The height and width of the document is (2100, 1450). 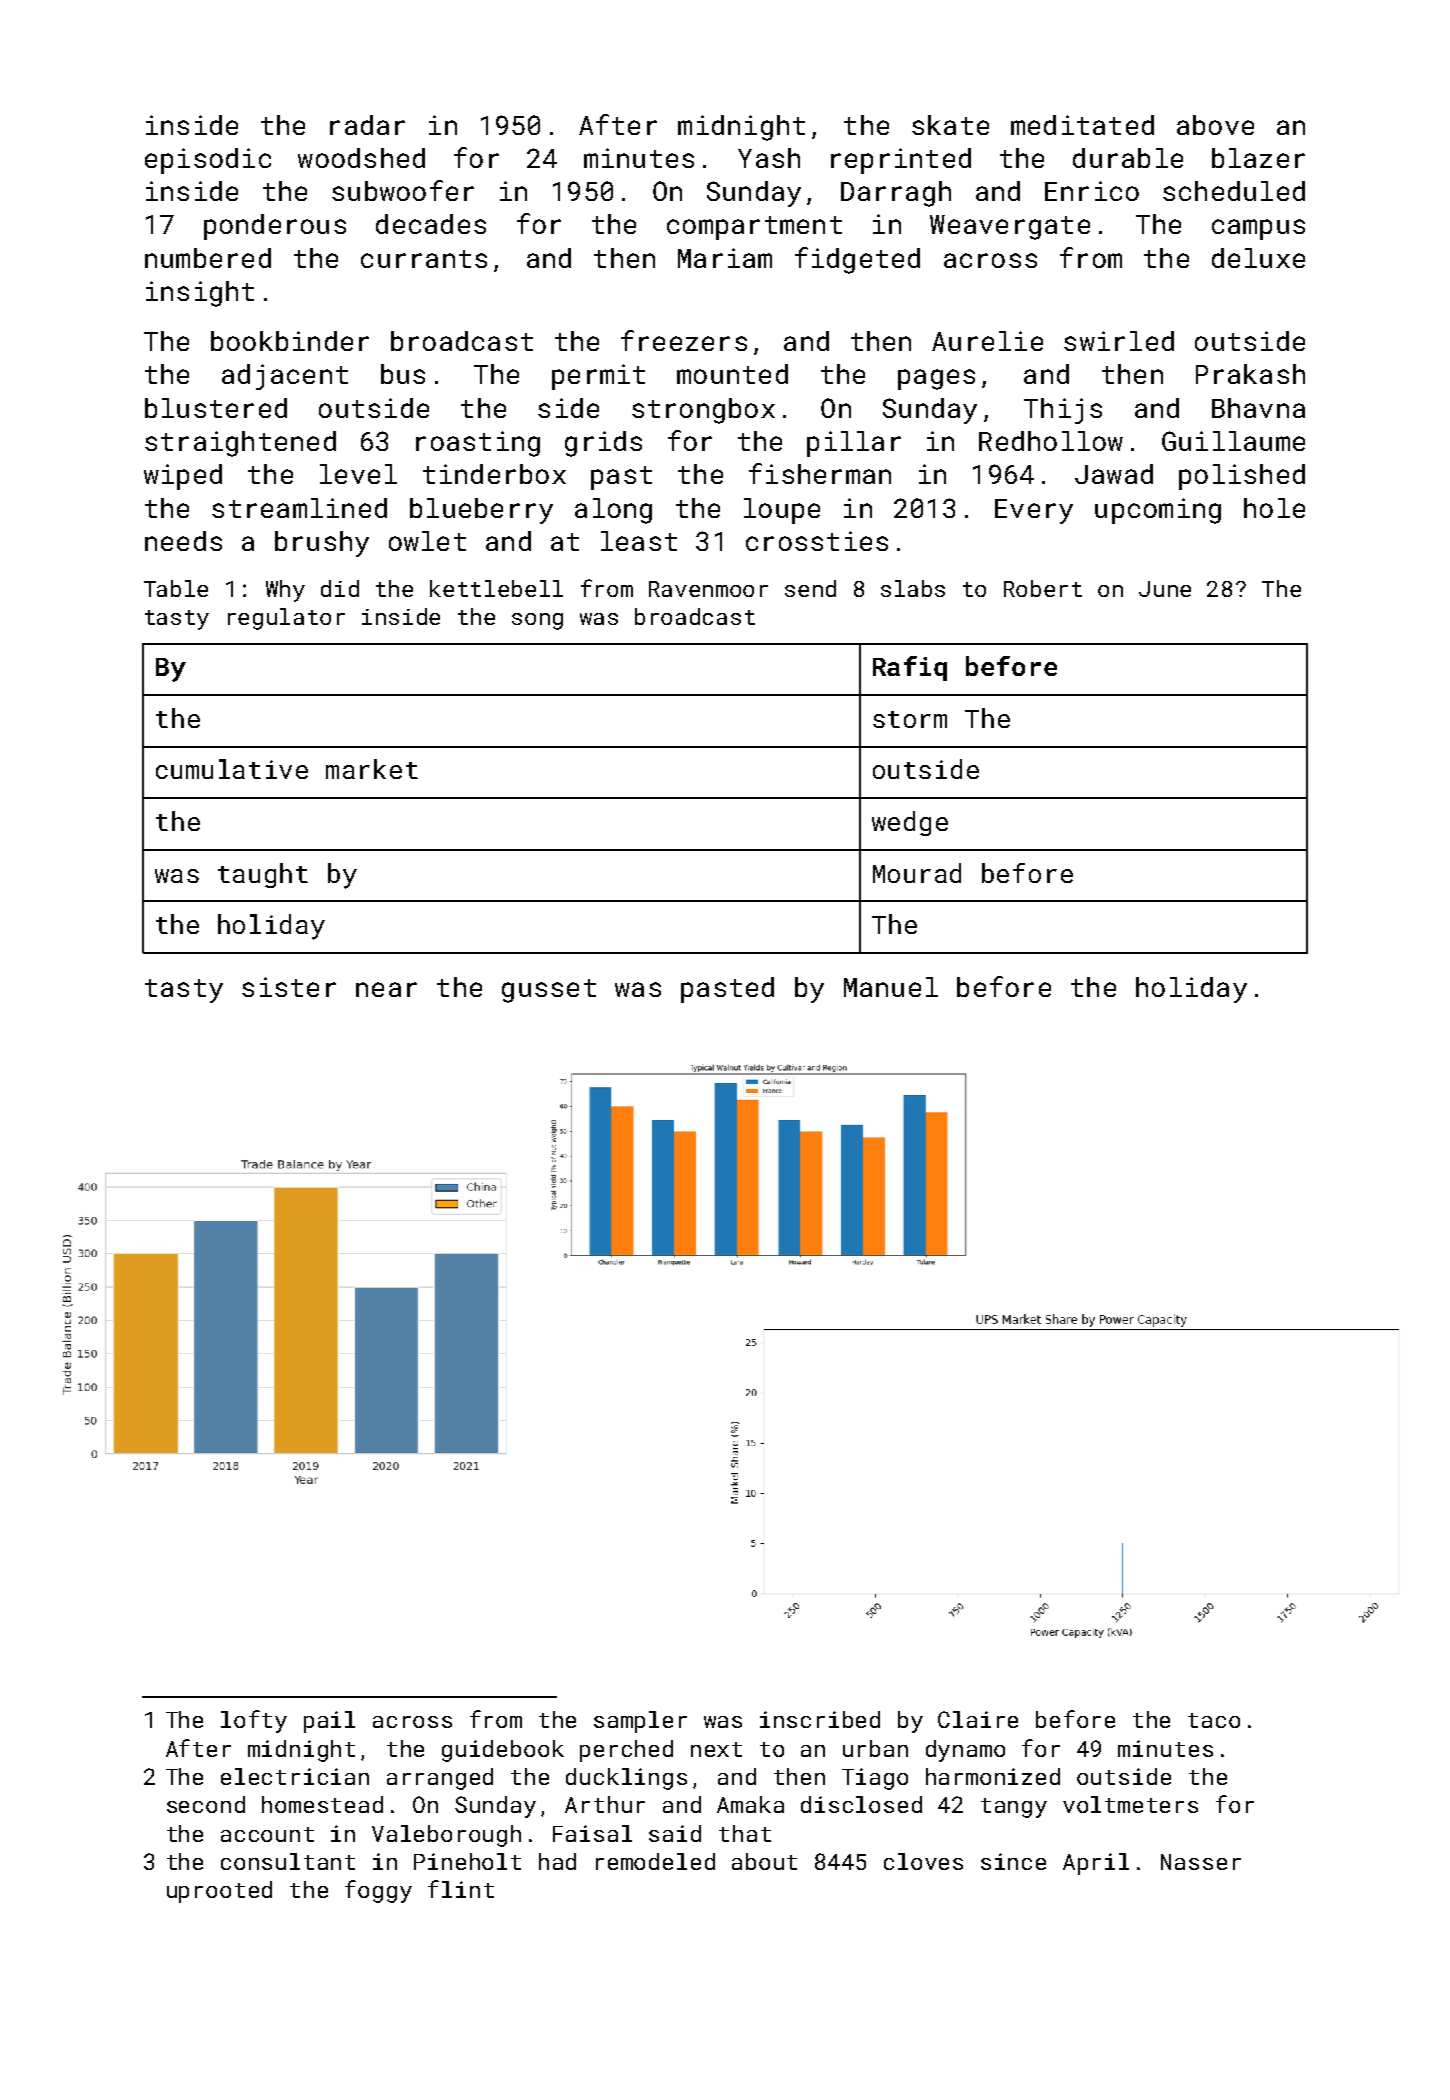 What do you see at coordinates (289, 987) in the document?
I see `sister` at bounding box center [289, 987].
